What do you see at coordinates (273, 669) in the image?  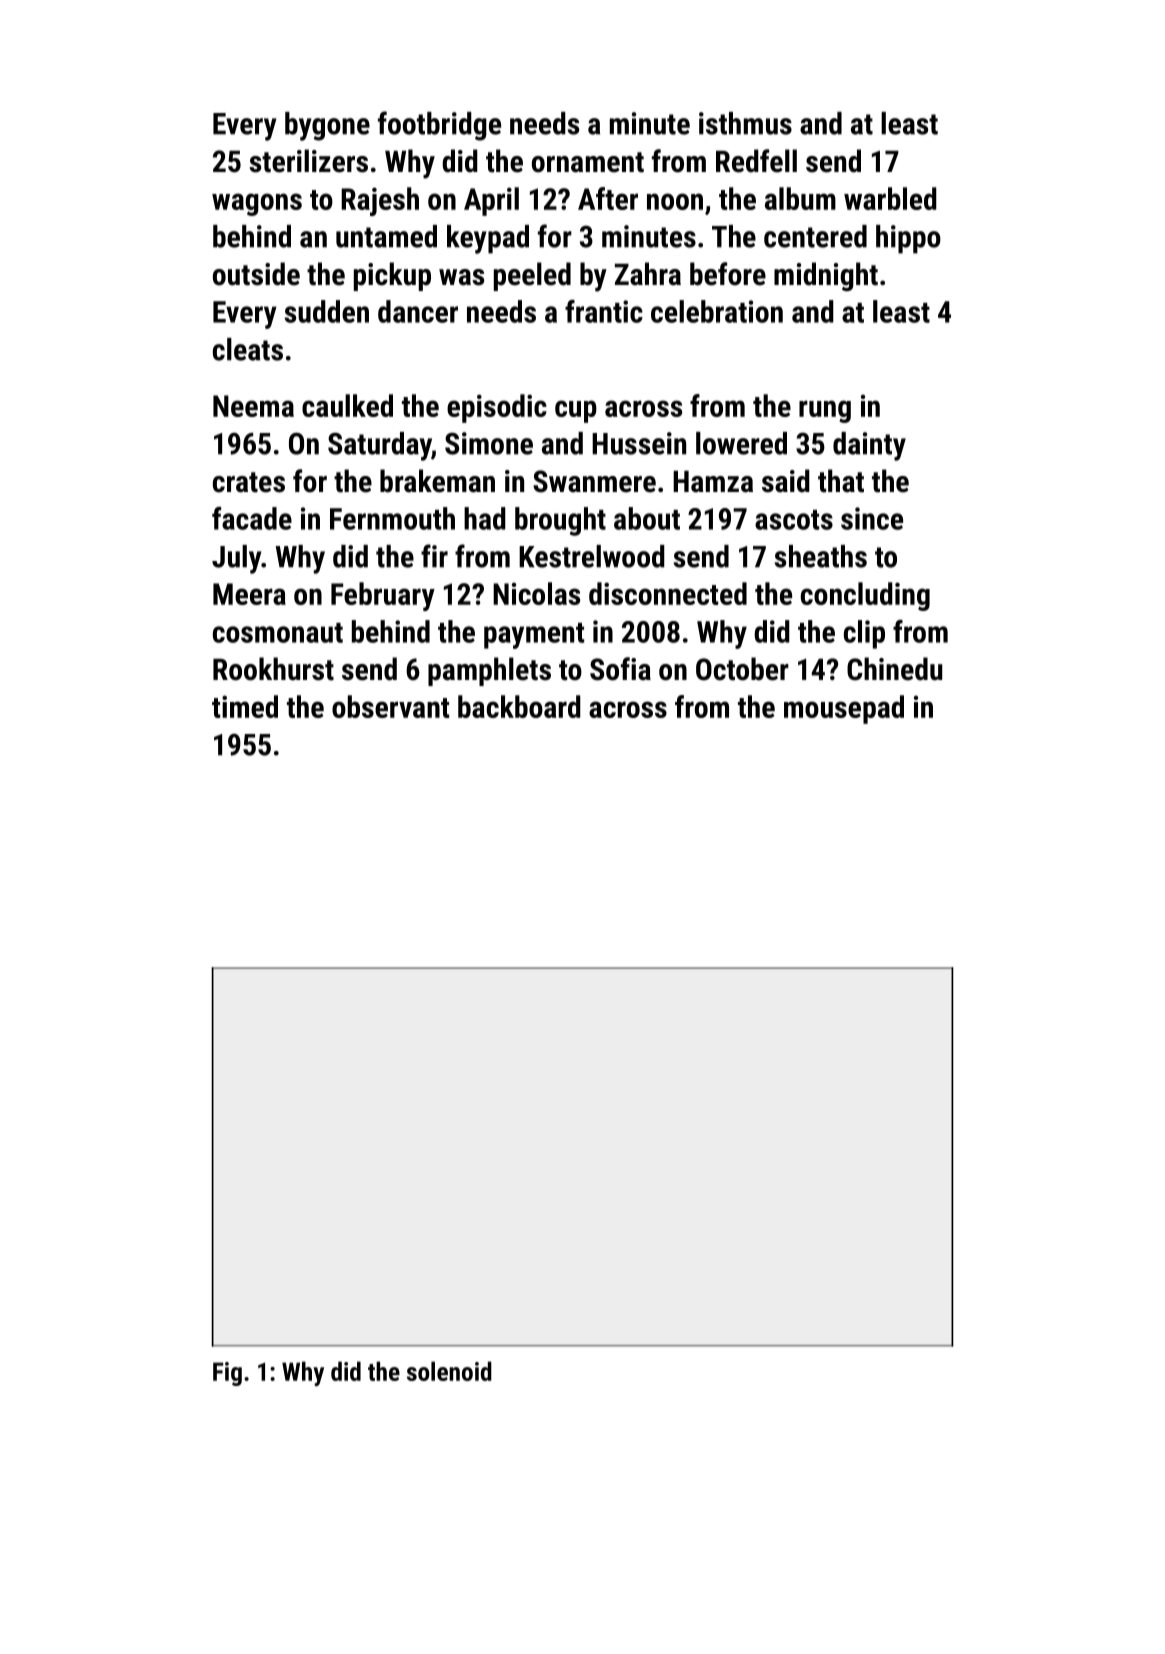 I see `Rookhurst` at bounding box center [273, 669].
